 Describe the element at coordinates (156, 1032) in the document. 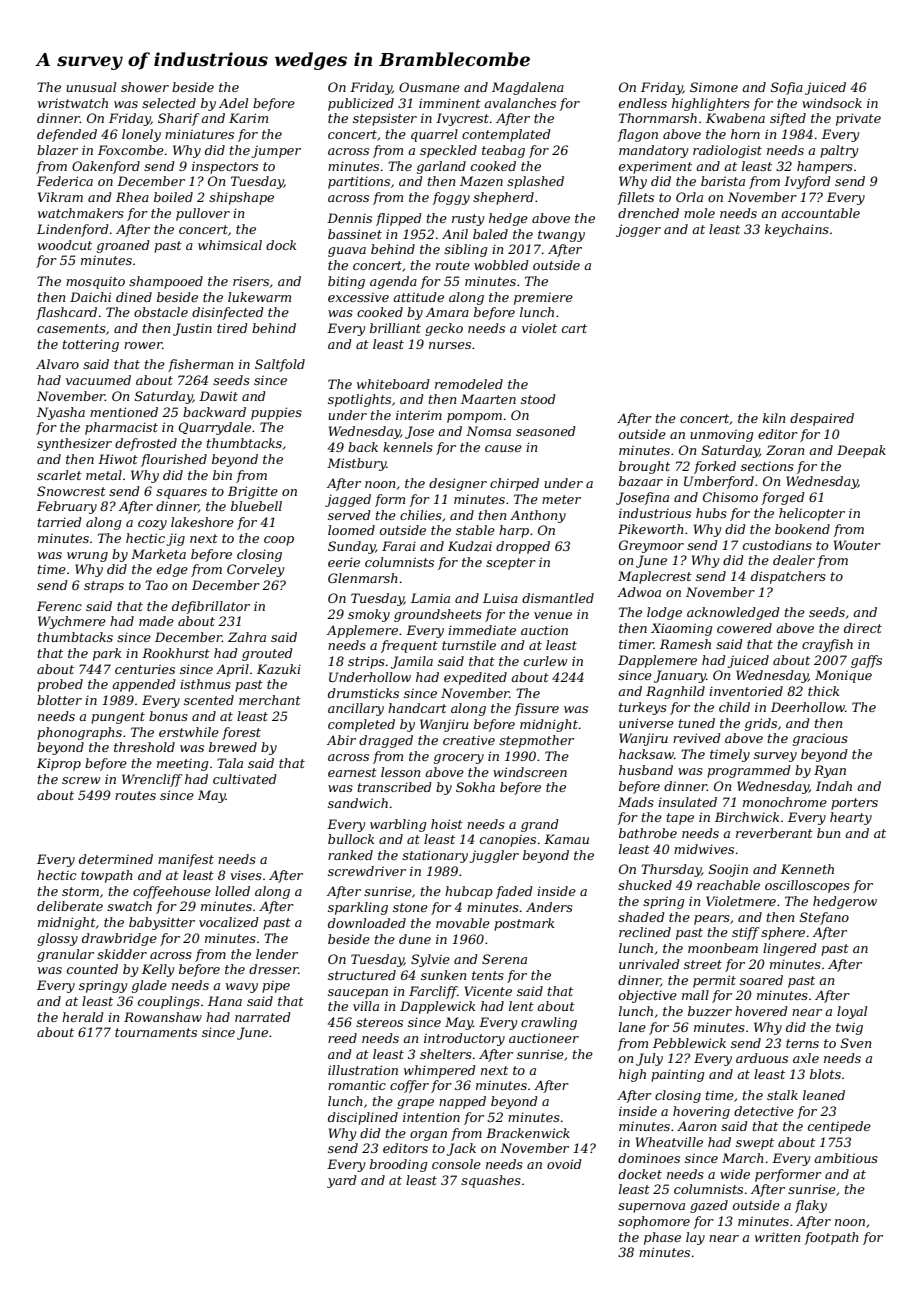

I see `tournaments` at that location.
